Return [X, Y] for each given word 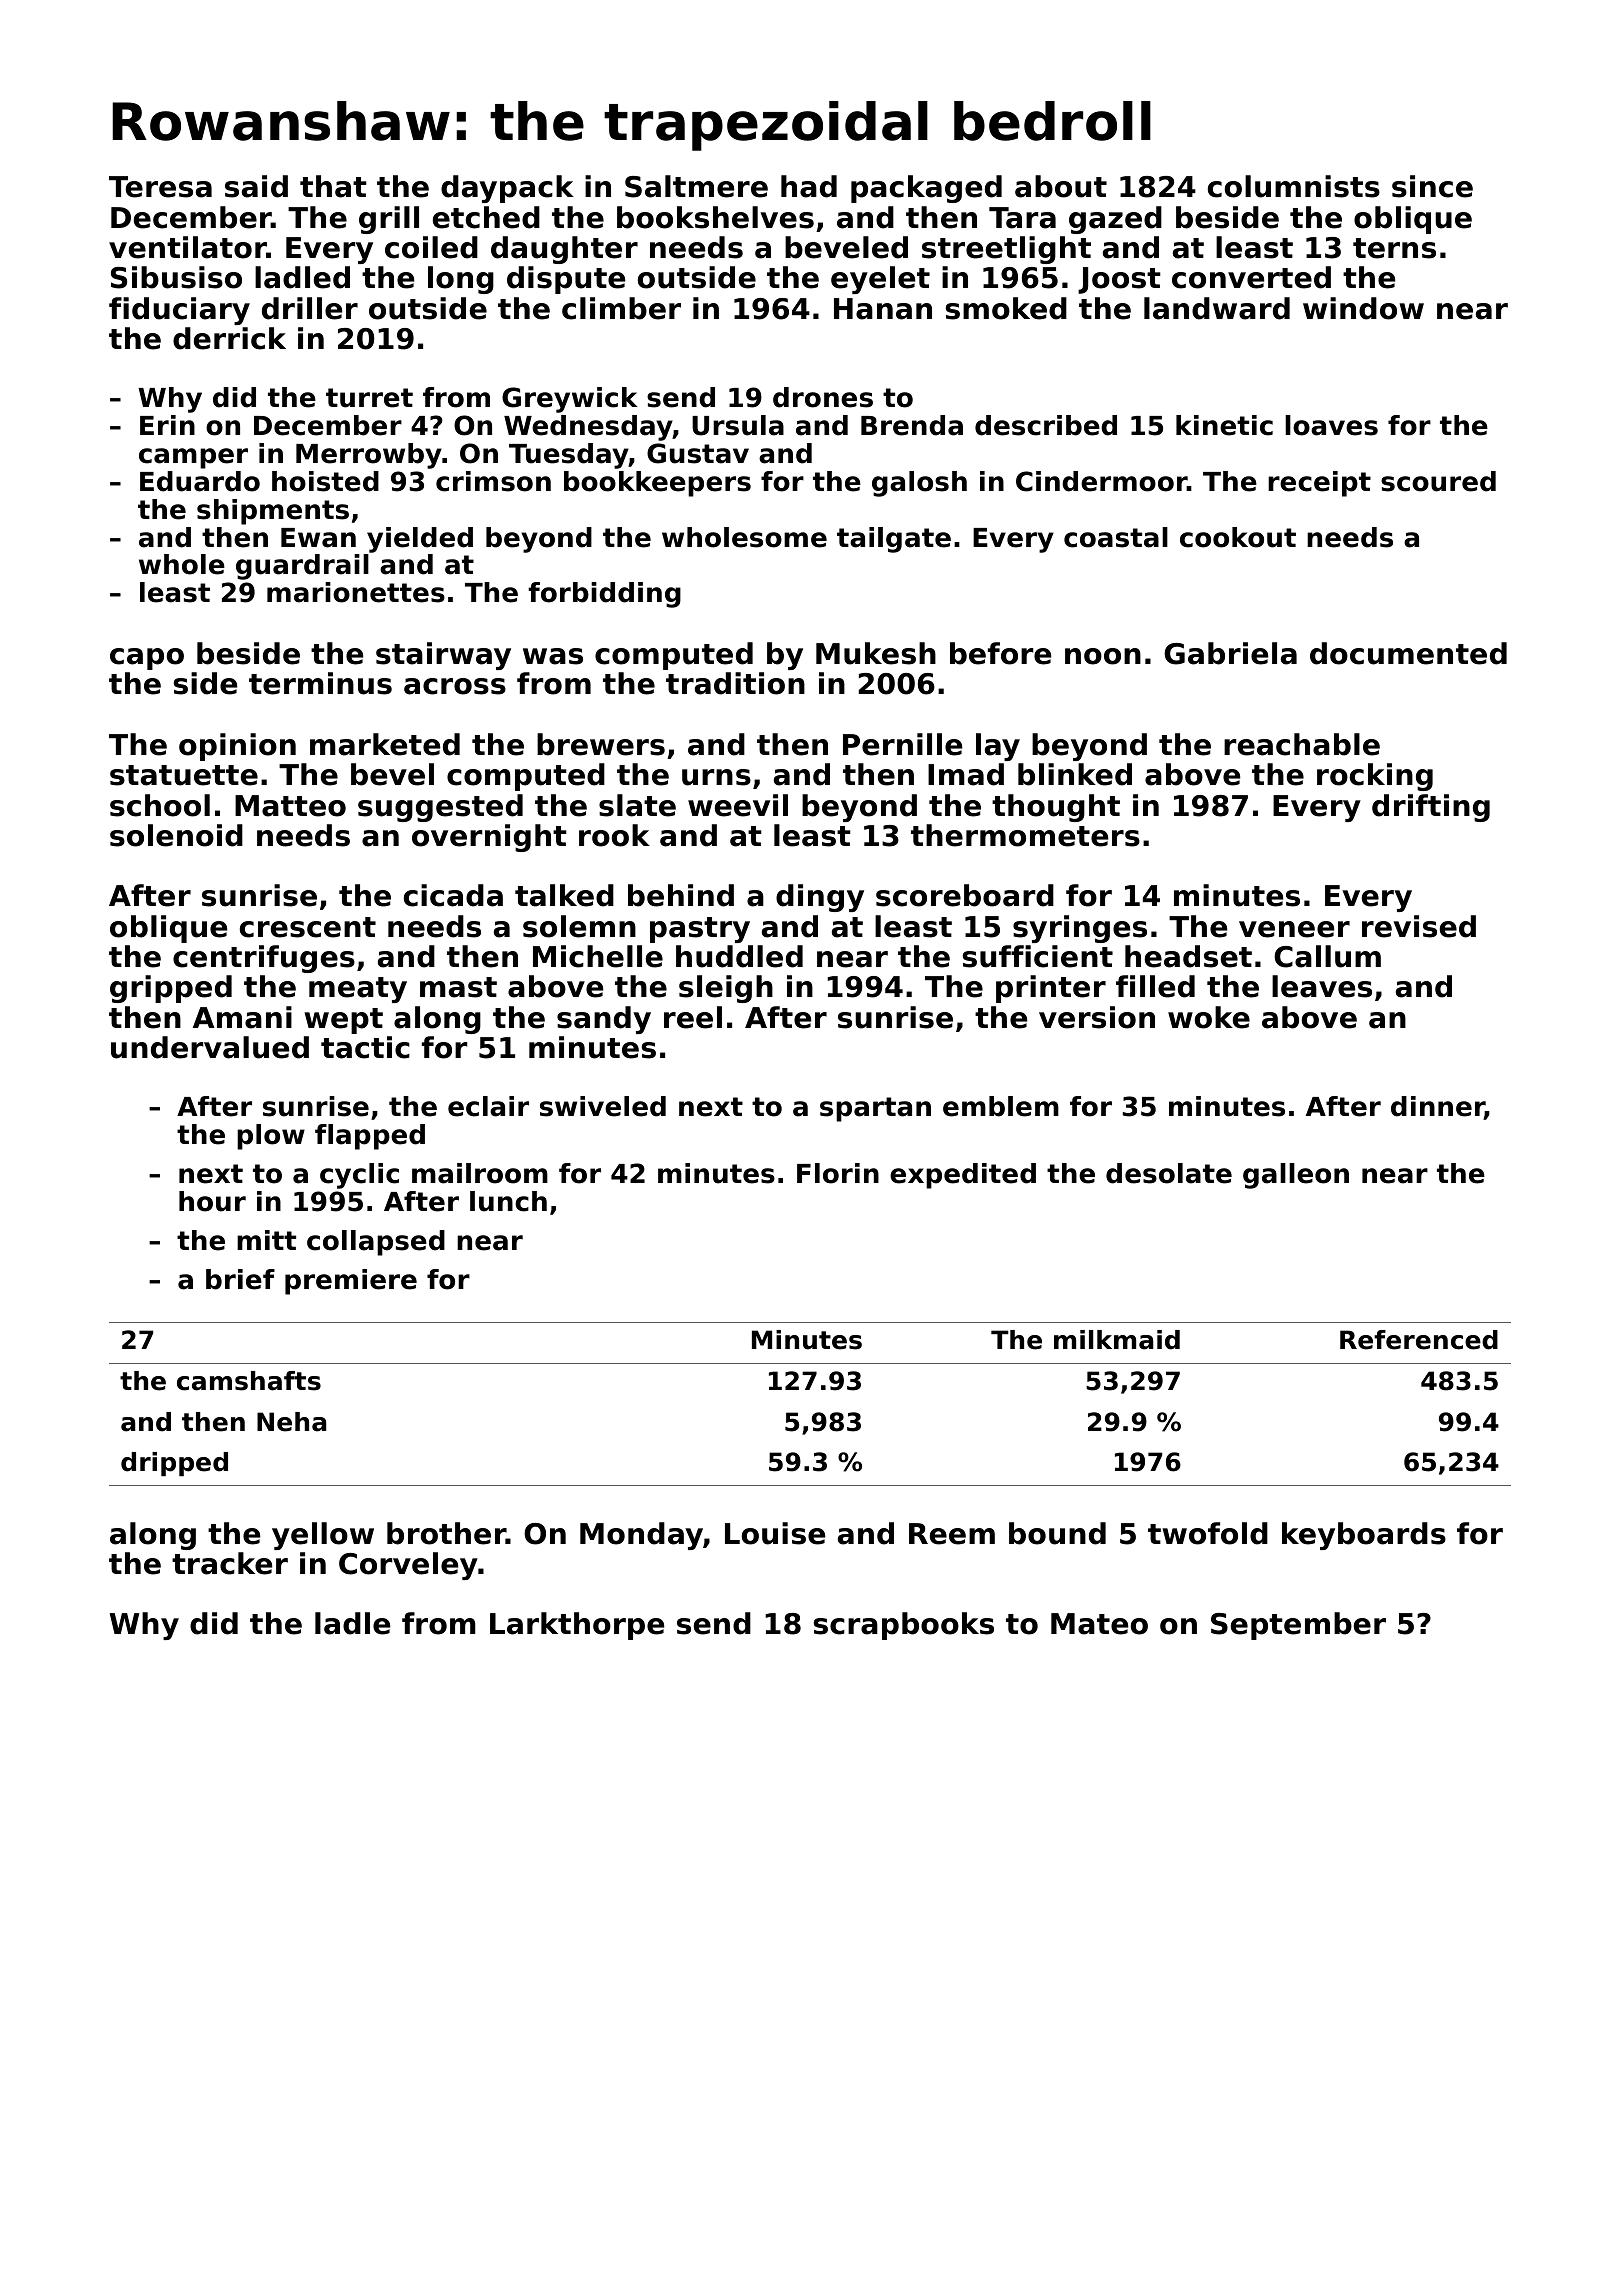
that [333, 186]
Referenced [1419, 1340]
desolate [1169, 1173]
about [1061, 186]
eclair [488, 1106]
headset [1188, 956]
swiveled [603, 1106]
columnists [1294, 186]
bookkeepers [657, 484]
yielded [420, 540]
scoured [1438, 481]
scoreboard [965, 895]
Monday [641, 1536]
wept [343, 1021]
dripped [174, 1464]
